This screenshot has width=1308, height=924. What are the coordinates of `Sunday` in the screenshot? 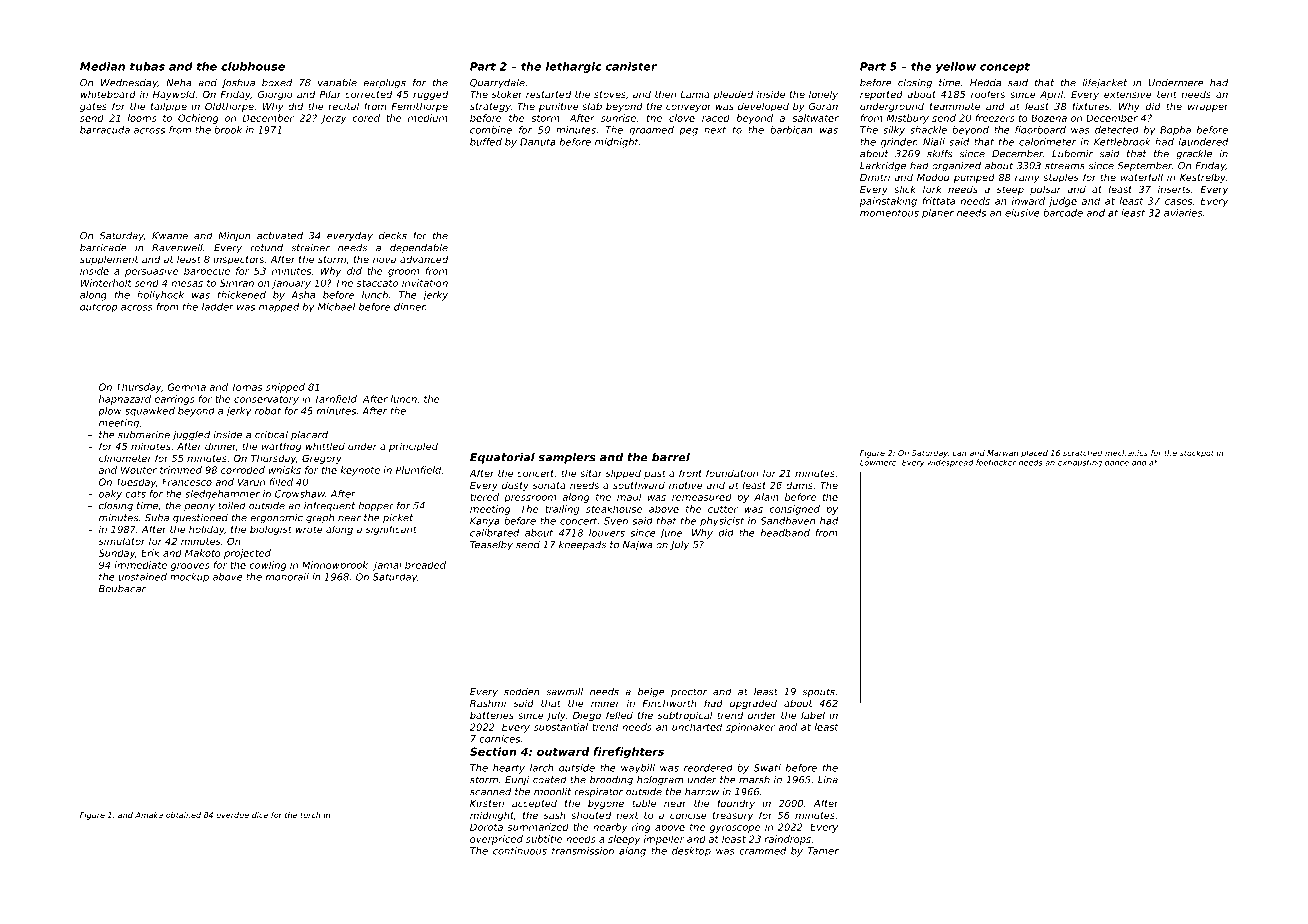 It's located at (117, 554).
